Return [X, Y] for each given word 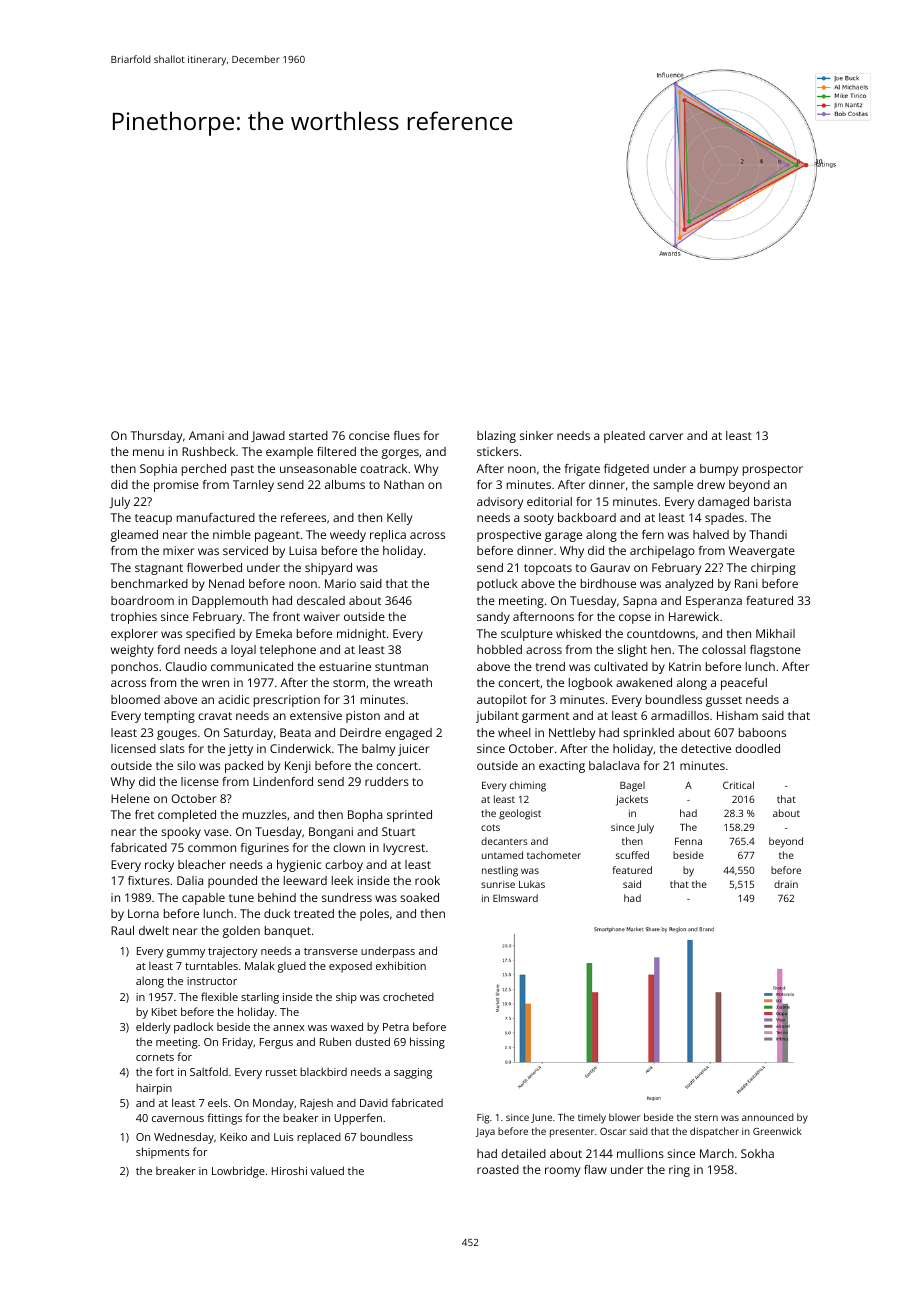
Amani [206, 435]
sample [673, 486]
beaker [301, 1117]
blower [624, 1117]
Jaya [485, 1133]
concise [369, 435]
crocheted [408, 997]
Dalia [190, 880]
